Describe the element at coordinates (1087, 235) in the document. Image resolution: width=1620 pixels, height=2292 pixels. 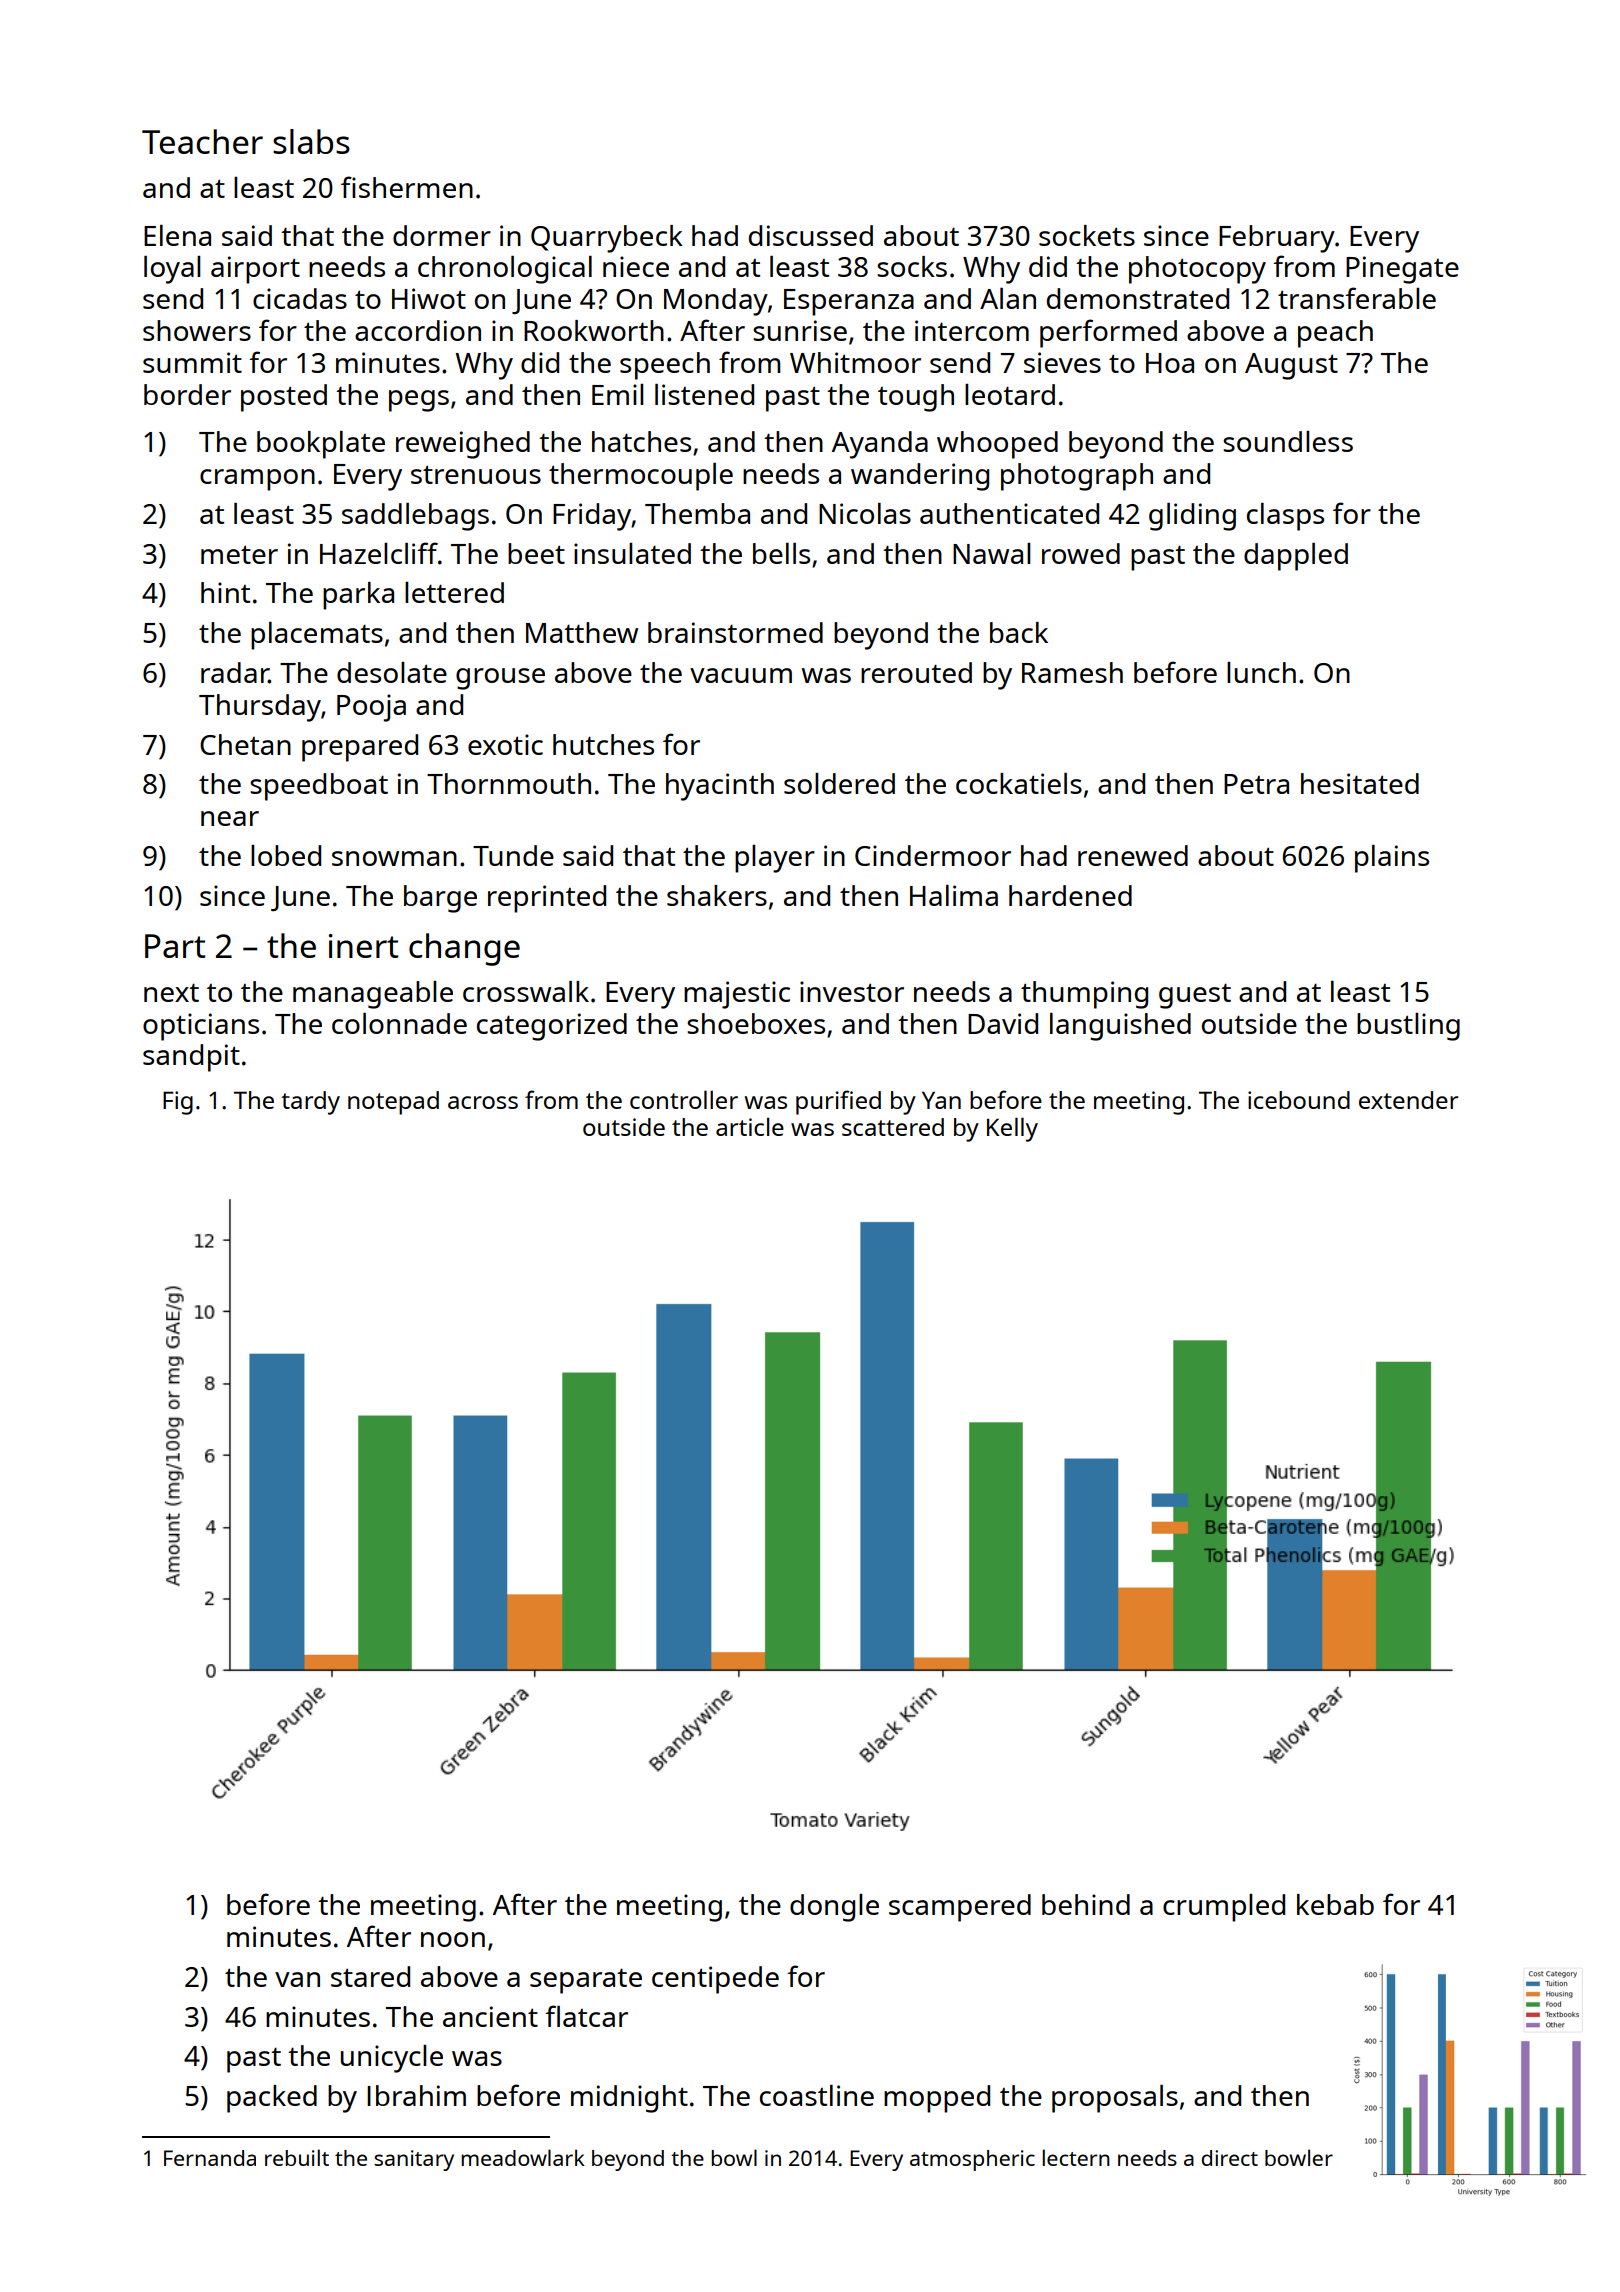
I see `sockets` at that location.
